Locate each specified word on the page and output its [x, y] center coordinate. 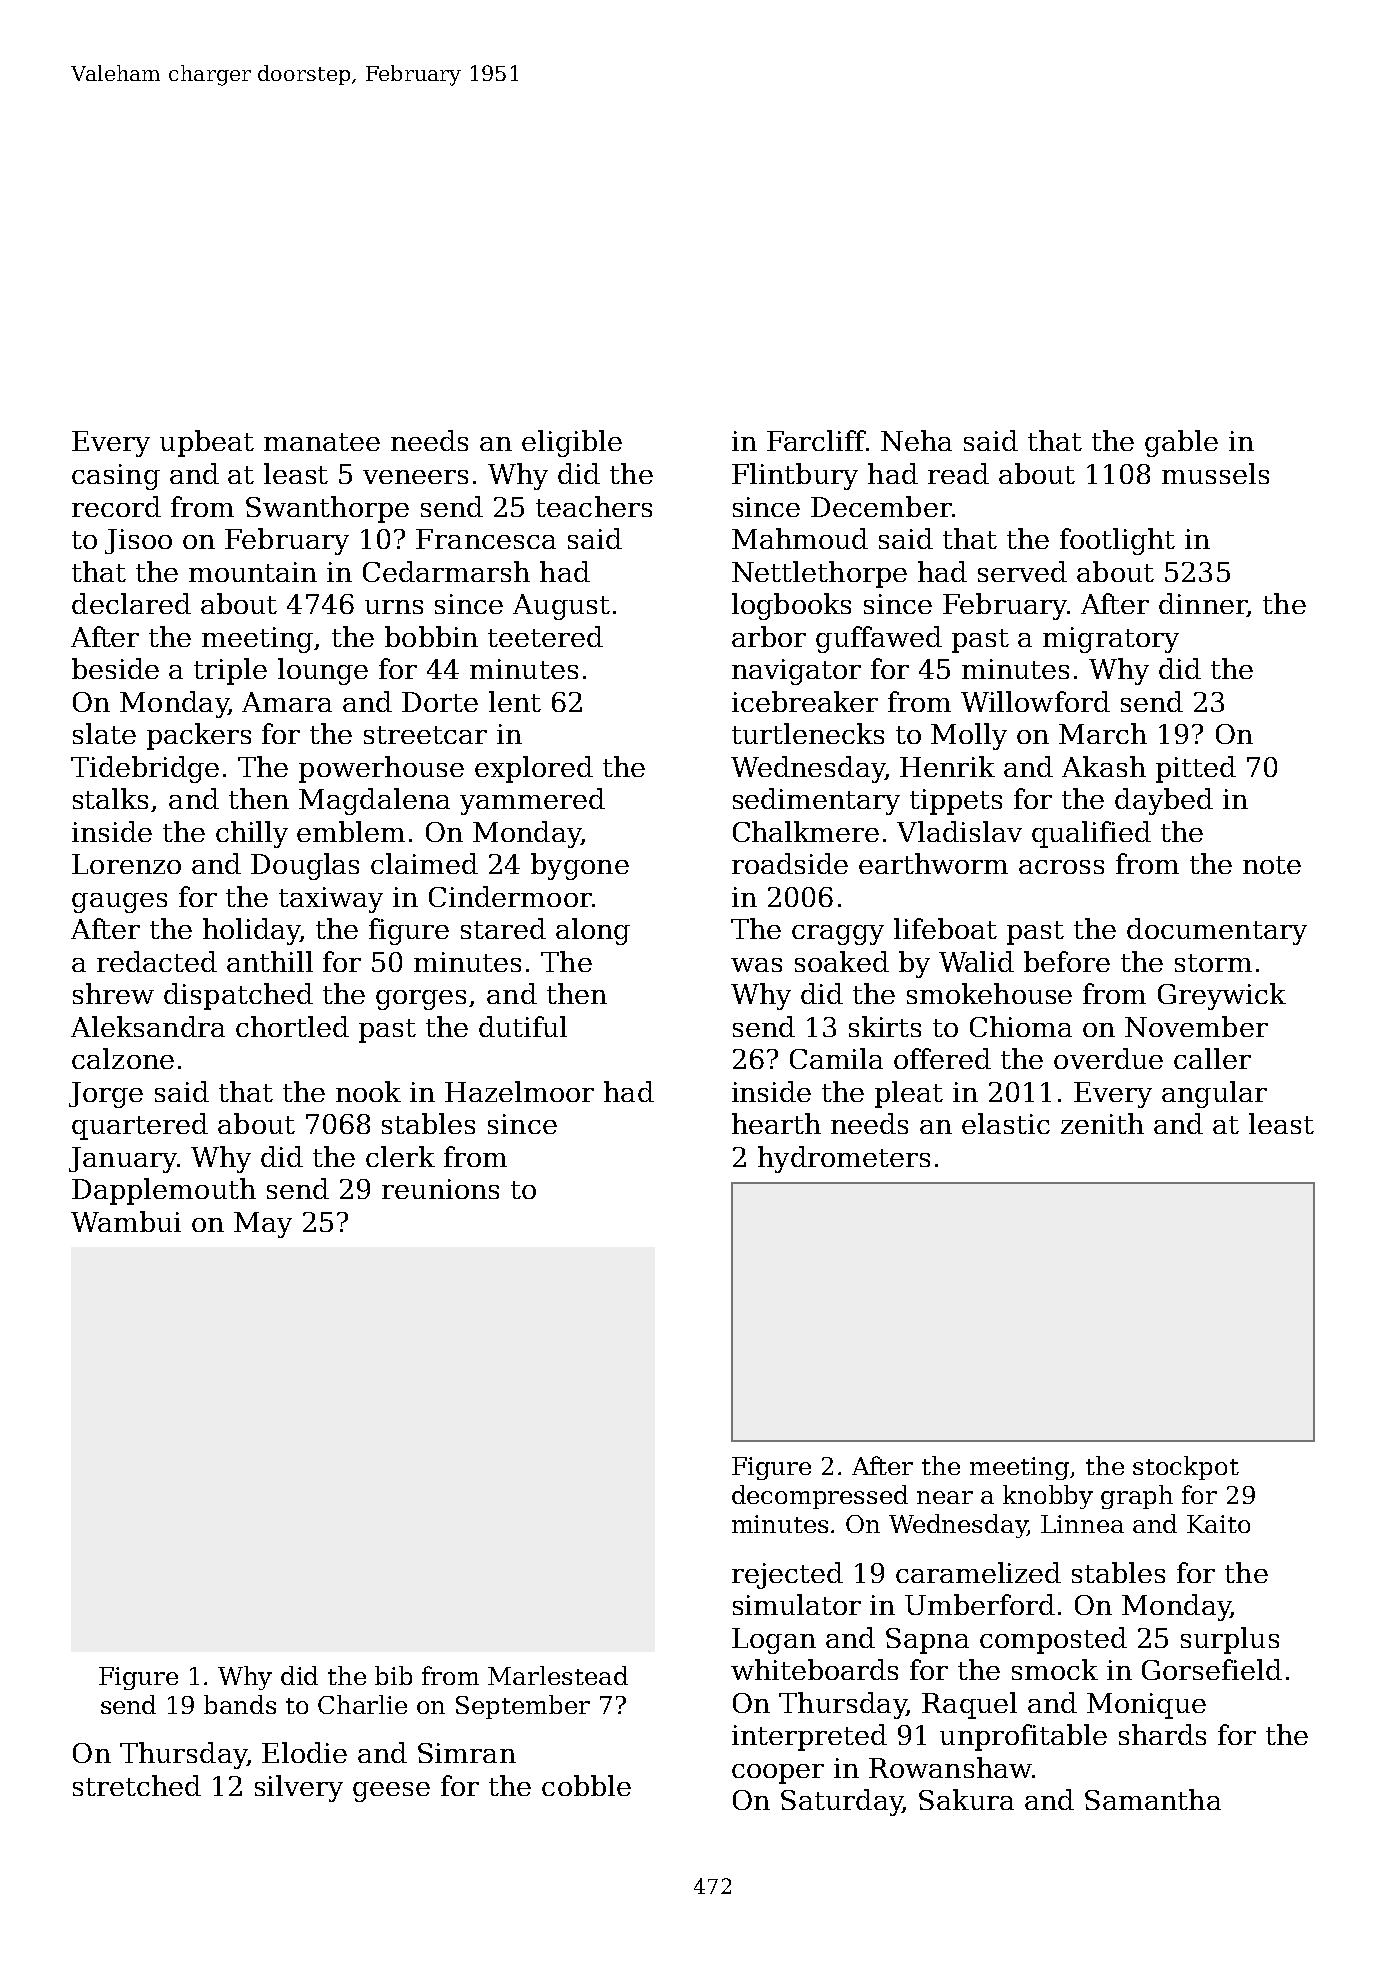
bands [240, 1704]
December [881, 506]
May [263, 1225]
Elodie [304, 1752]
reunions [440, 1189]
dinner [1203, 605]
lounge [323, 671]
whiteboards [814, 1669]
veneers [415, 477]
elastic [1006, 1123]
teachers [594, 506]
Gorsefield [1212, 1669]
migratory [1111, 640]
